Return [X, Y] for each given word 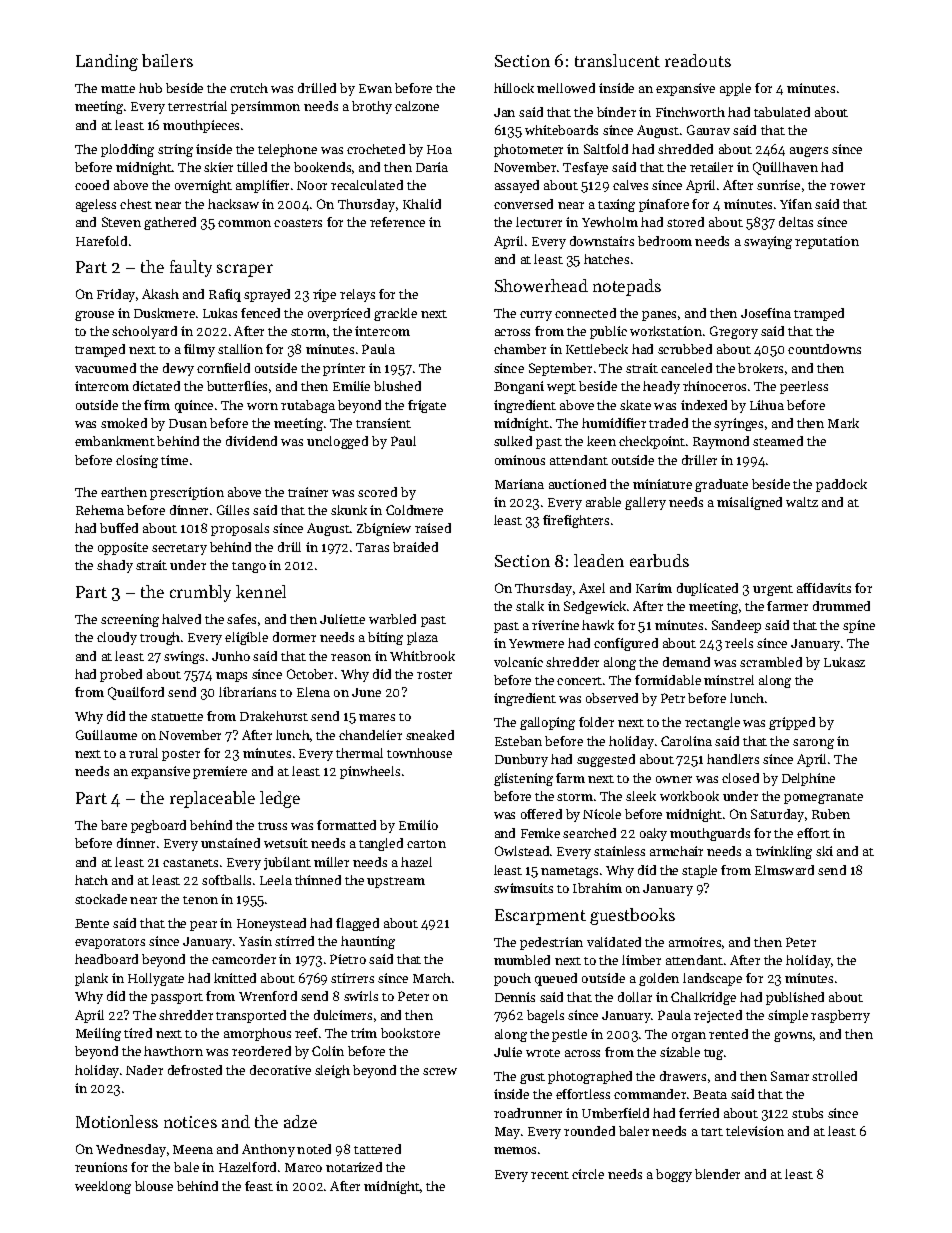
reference [397, 222]
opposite [123, 548]
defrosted [195, 1070]
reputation [827, 242]
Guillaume [106, 735]
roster [434, 675]
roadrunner [528, 1113]
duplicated [707, 589]
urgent [773, 590]
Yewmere [536, 643]
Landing [107, 62]
